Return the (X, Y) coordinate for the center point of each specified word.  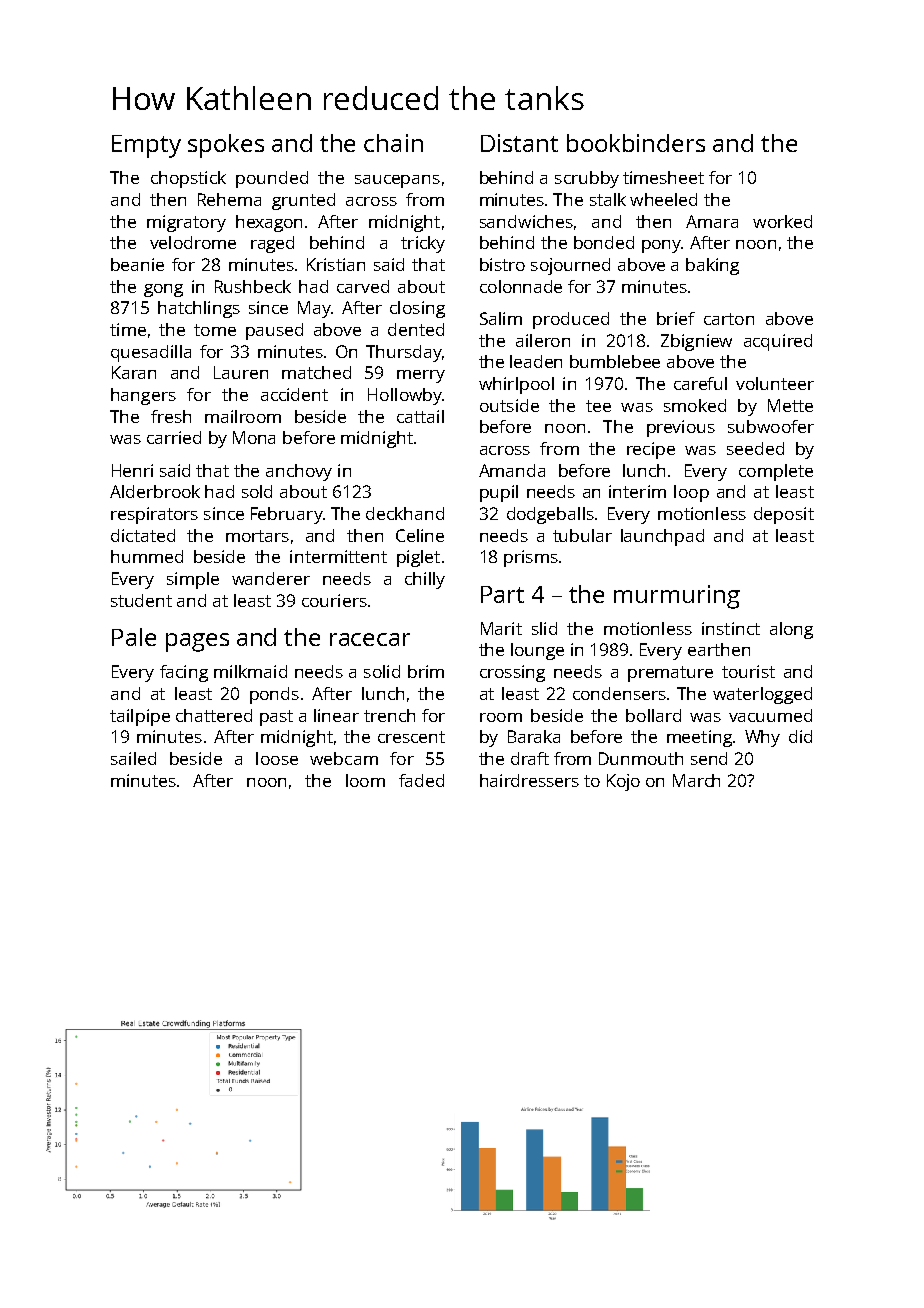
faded (421, 780)
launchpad (662, 537)
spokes (226, 146)
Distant (519, 143)
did (800, 736)
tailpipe (140, 717)
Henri (132, 470)
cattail (420, 416)
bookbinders (636, 143)
